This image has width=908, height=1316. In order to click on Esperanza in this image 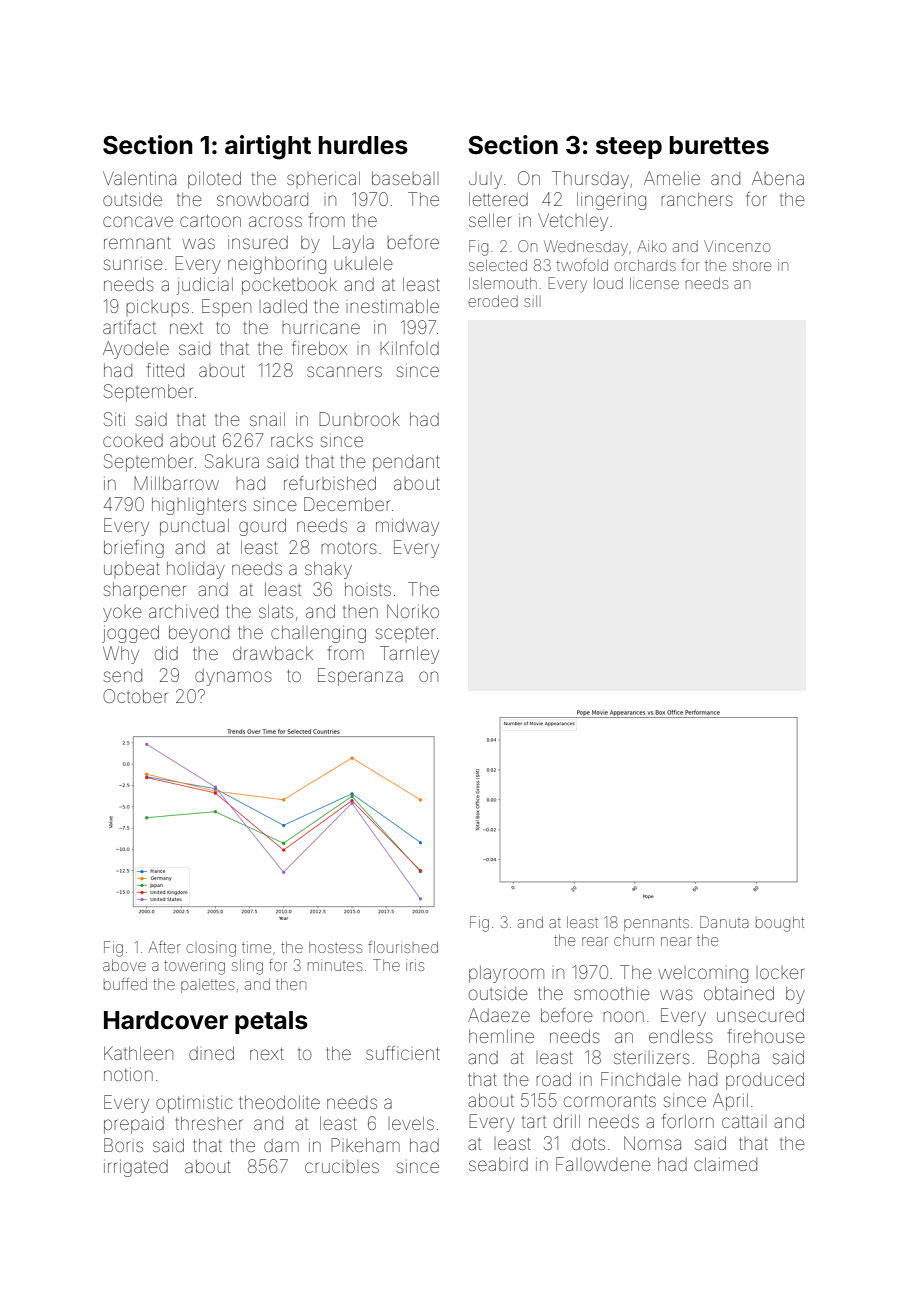, I will do `click(360, 677)`.
